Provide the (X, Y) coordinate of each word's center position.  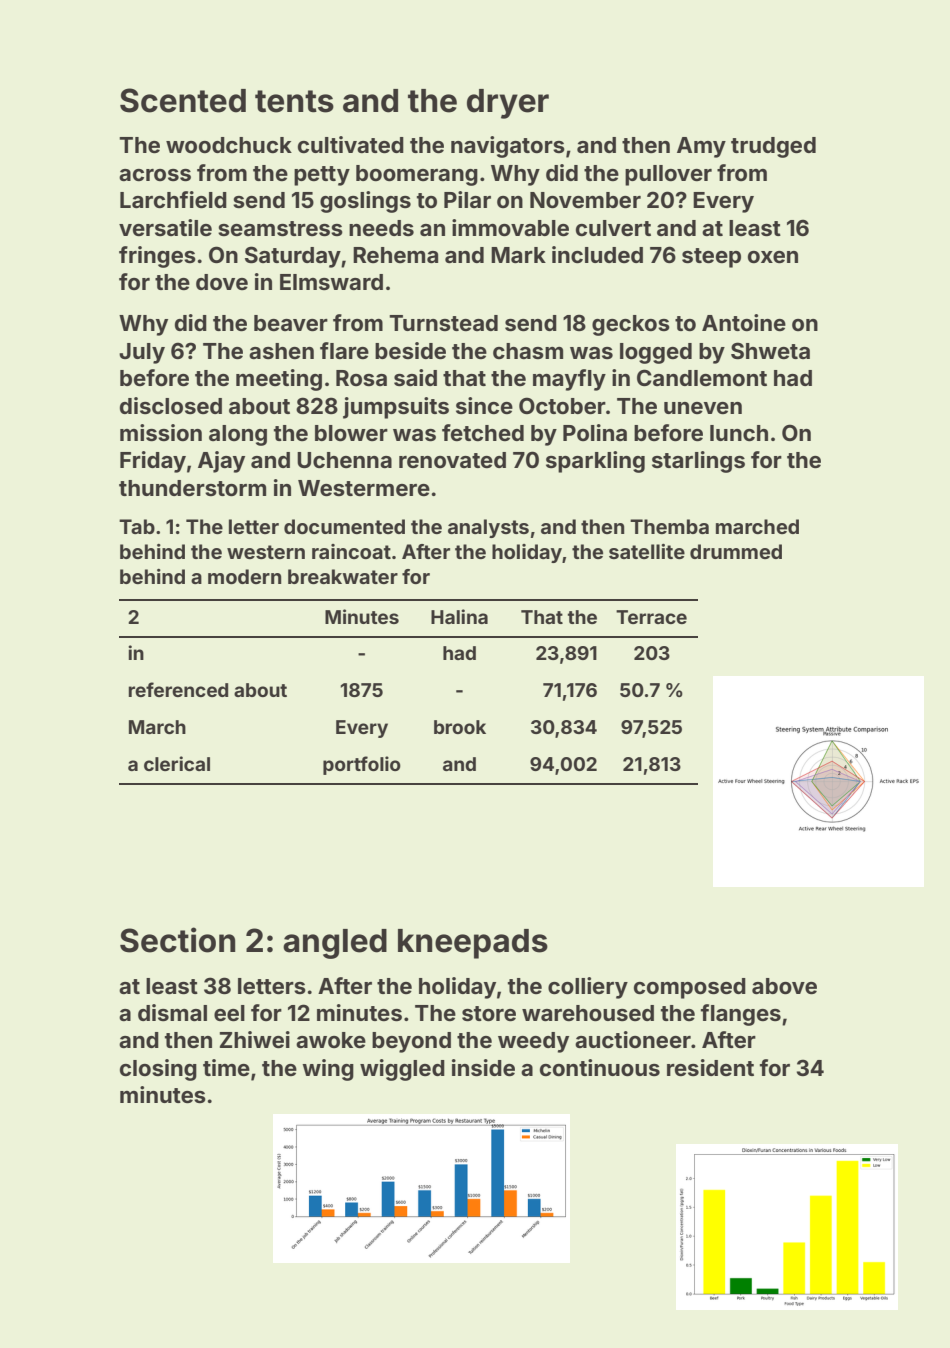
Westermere (364, 488)
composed (690, 988)
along (238, 435)
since (484, 405)
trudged (773, 147)
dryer (508, 104)
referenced (178, 689)
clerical (177, 763)
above (784, 986)
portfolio (362, 765)
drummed (736, 551)
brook (460, 727)
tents (294, 101)
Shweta (770, 351)
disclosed (171, 405)
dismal (172, 1012)
